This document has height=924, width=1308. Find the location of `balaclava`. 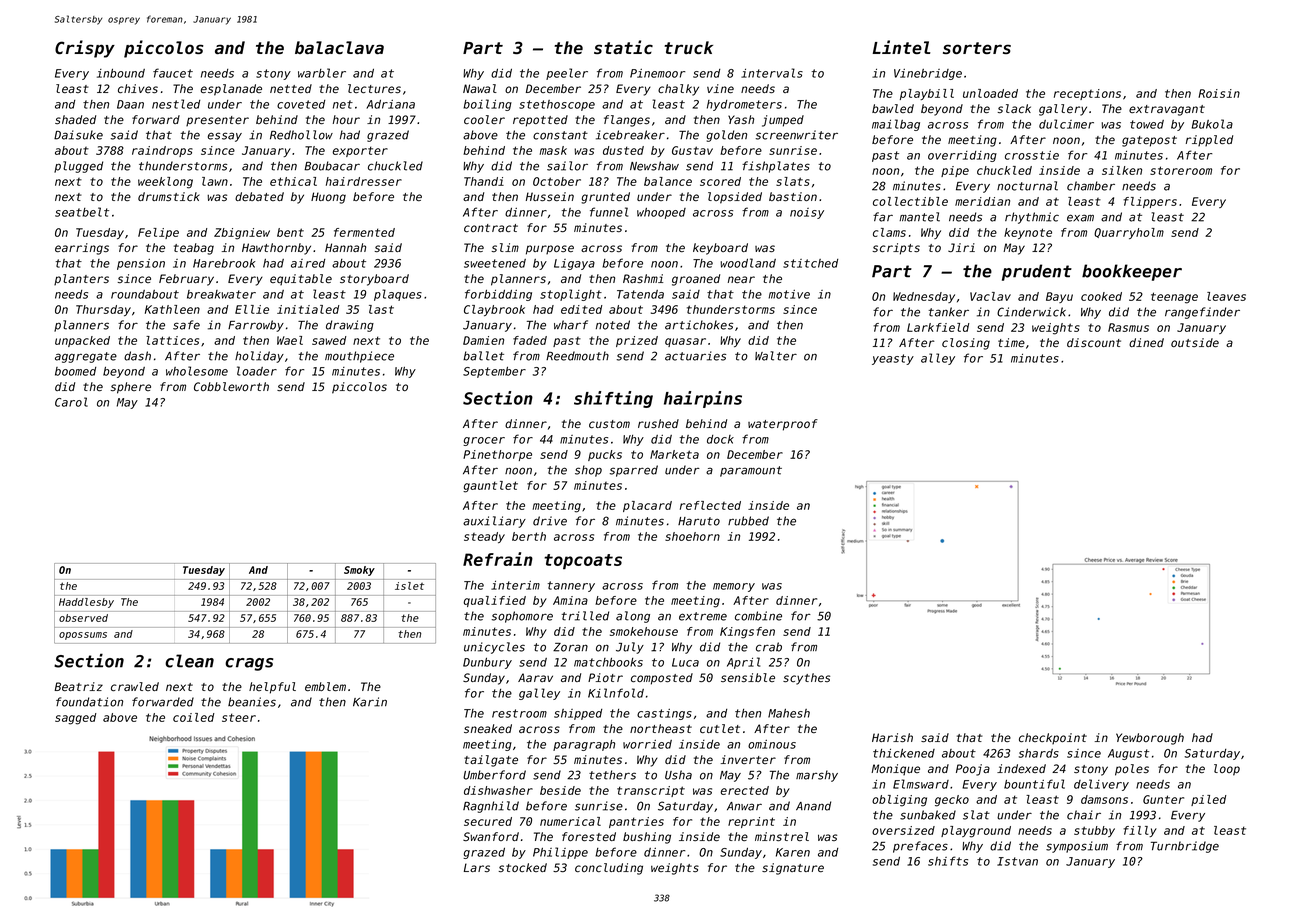

balaclava is located at coordinates (339, 47).
